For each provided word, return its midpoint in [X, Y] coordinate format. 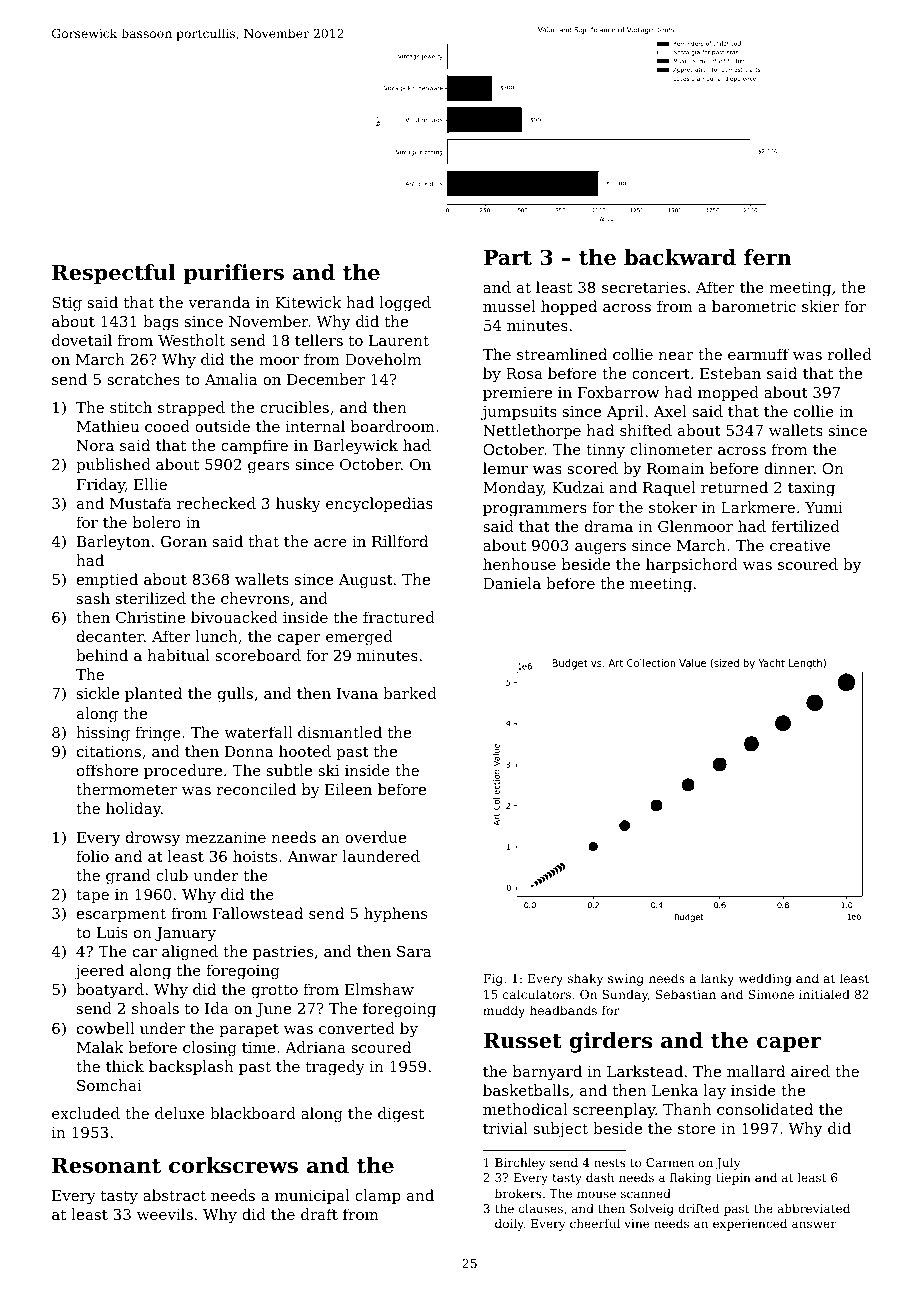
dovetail [82, 340]
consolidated [765, 1109]
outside [222, 426]
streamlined [562, 354]
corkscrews [233, 1165]
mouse [596, 1194]
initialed [824, 994]
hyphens [395, 915]
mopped [728, 393]
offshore [107, 770]
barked [410, 693]
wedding [765, 979]
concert [661, 373]
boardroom [393, 426]
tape [92, 896]
